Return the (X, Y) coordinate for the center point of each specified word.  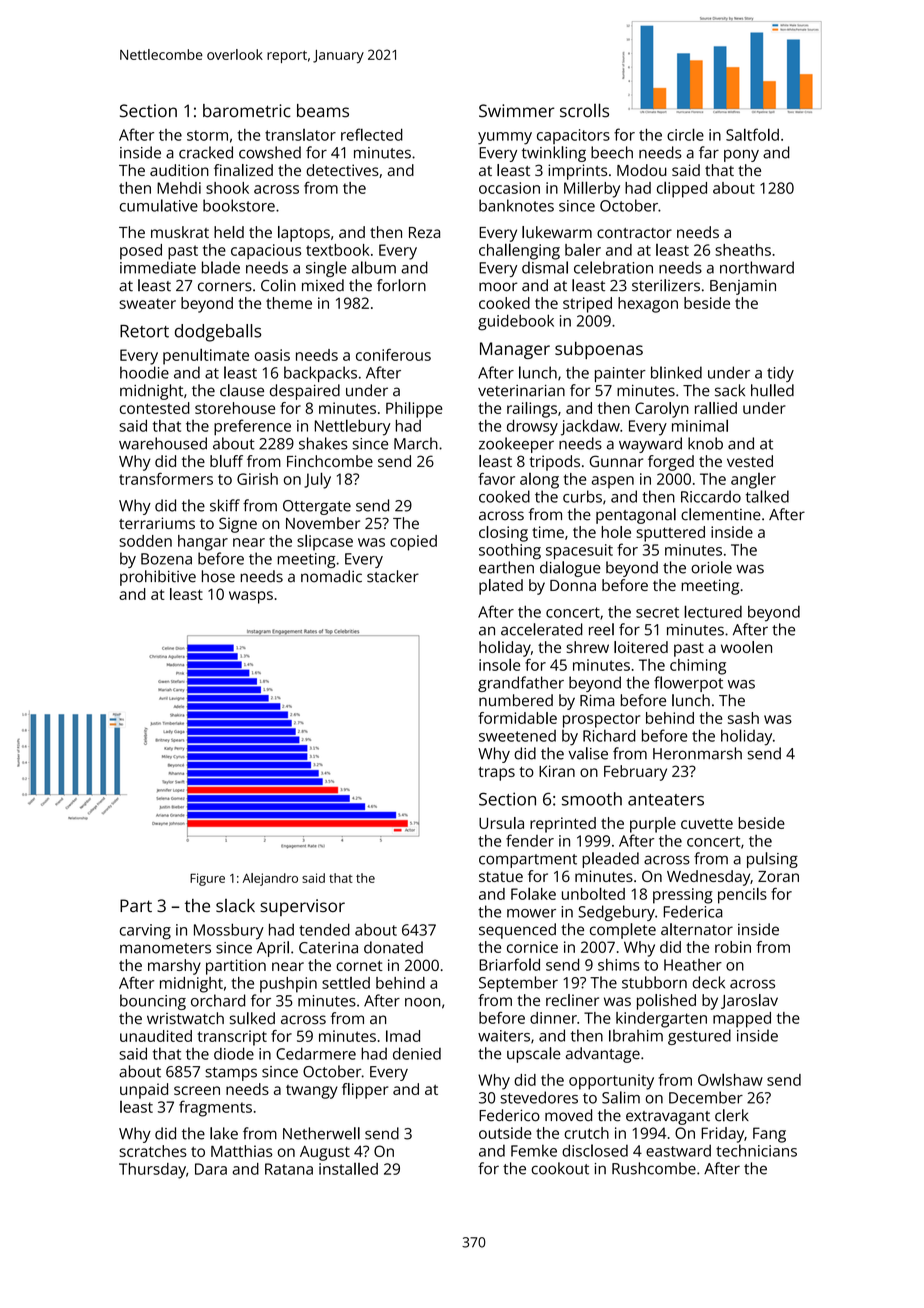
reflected (372, 134)
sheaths (743, 250)
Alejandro (270, 879)
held (229, 232)
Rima (597, 700)
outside (505, 1133)
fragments (215, 1108)
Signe (238, 525)
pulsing (772, 860)
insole (499, 664)
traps (496, 774)
